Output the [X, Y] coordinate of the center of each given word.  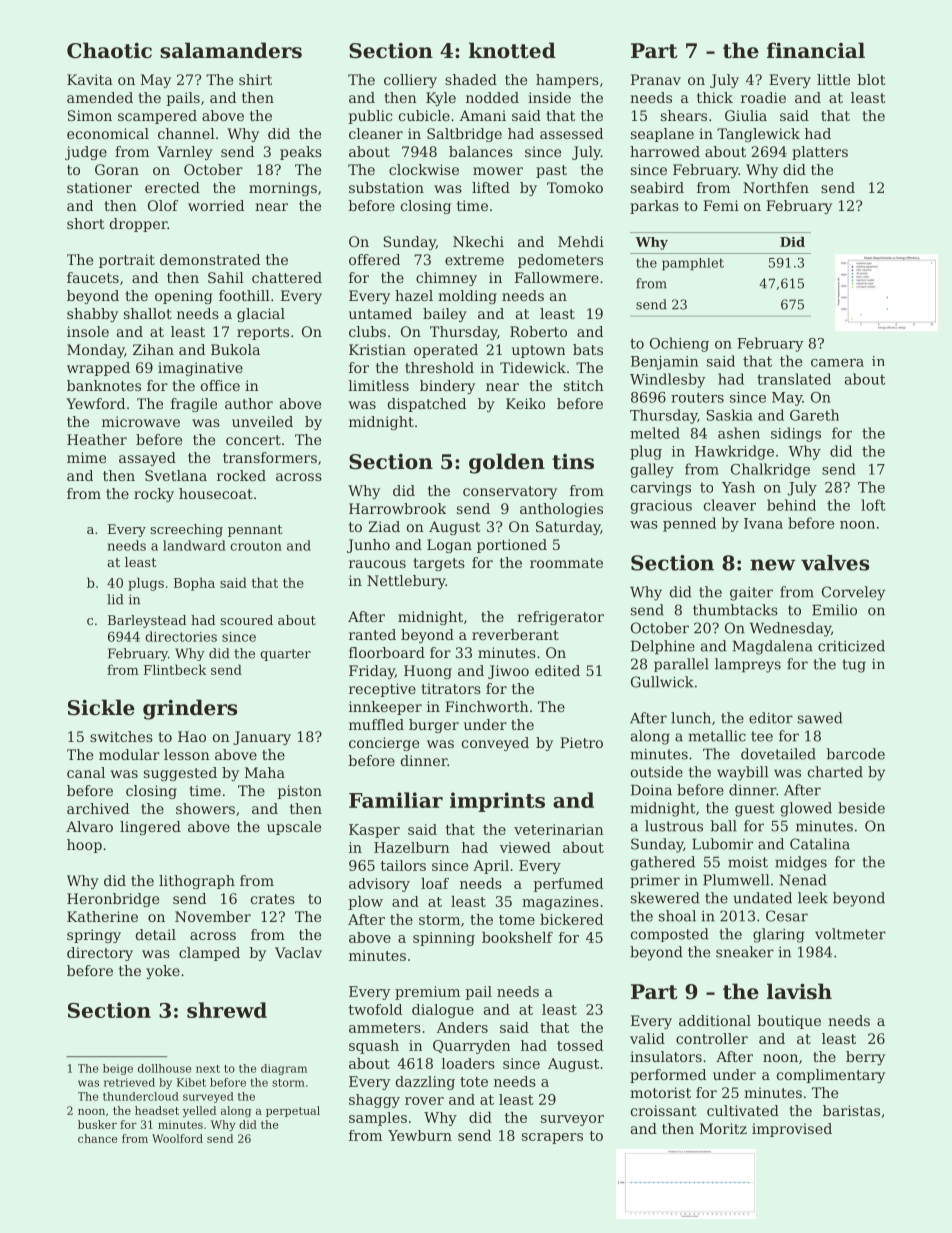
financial [816, 50]
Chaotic [109, 50]
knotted [512, 50]
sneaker [745, 952]
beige [118, 1069]
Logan [449, 546]
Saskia [730, 415]
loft [873, 505]
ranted [372, 634]
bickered [571, 919]
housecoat [216, 493]
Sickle [101, 707]
